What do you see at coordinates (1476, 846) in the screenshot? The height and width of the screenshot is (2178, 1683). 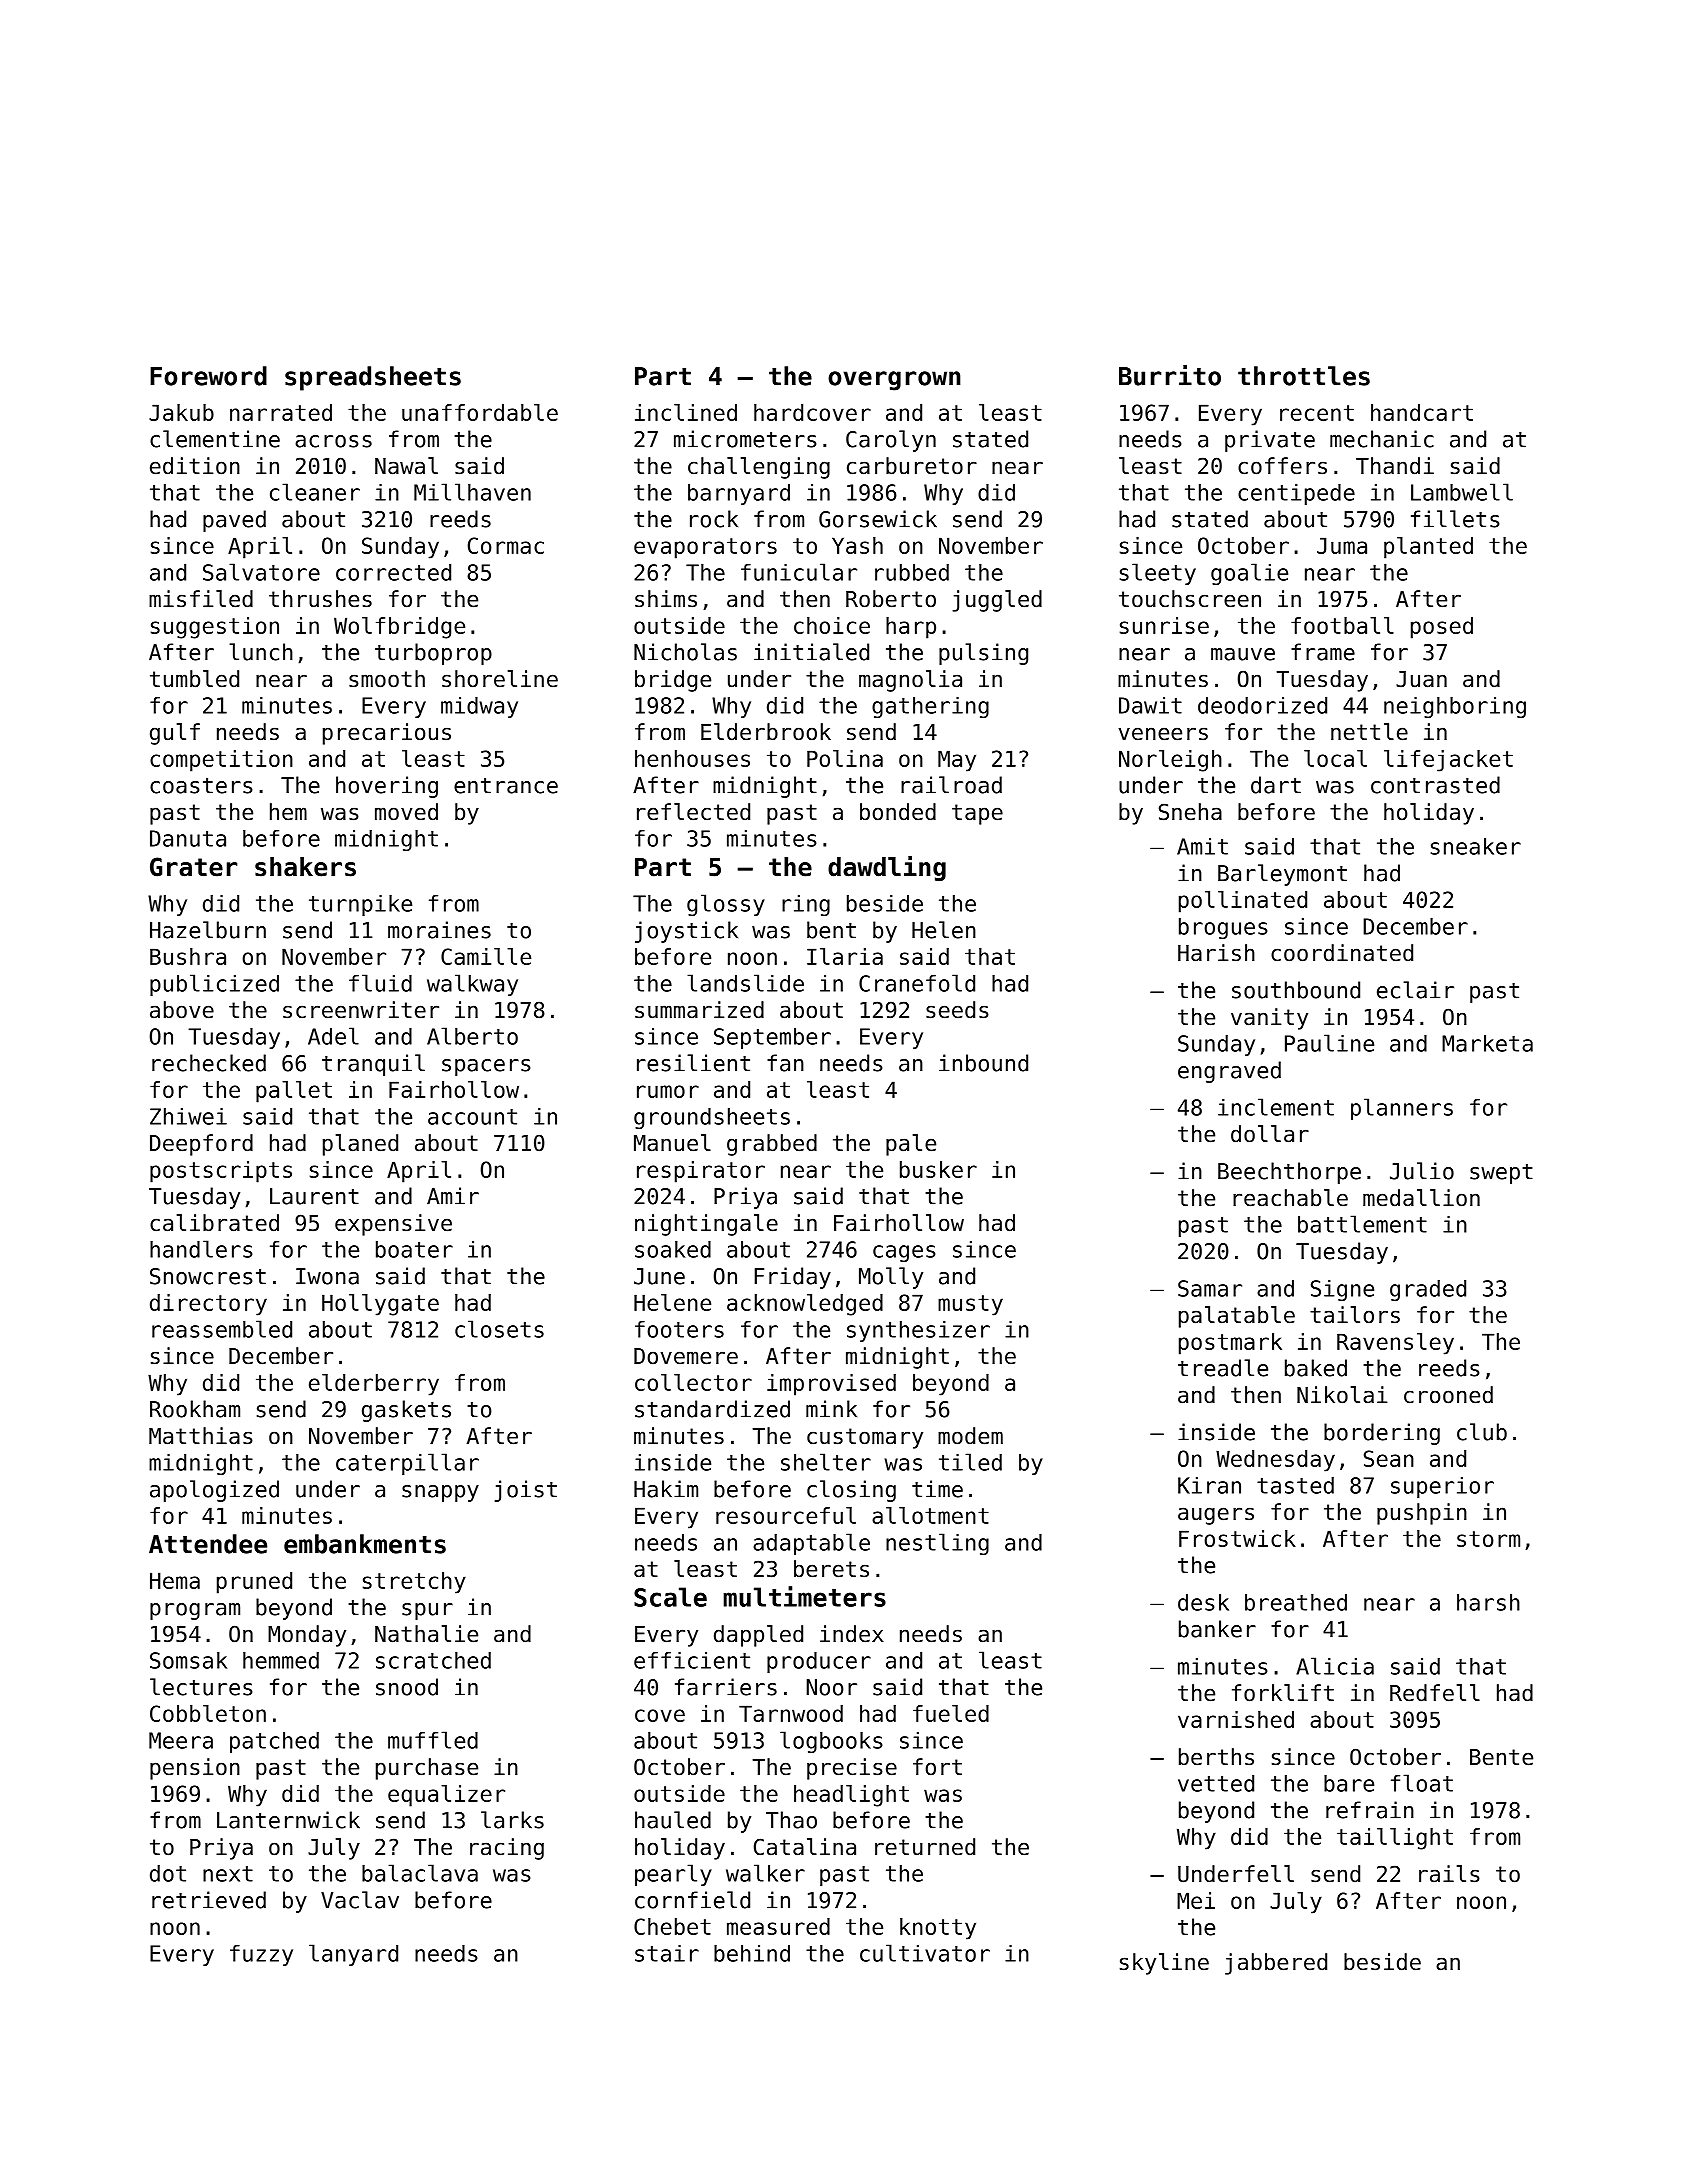 I see `sneaker` at bounding box center [1476, 846].
